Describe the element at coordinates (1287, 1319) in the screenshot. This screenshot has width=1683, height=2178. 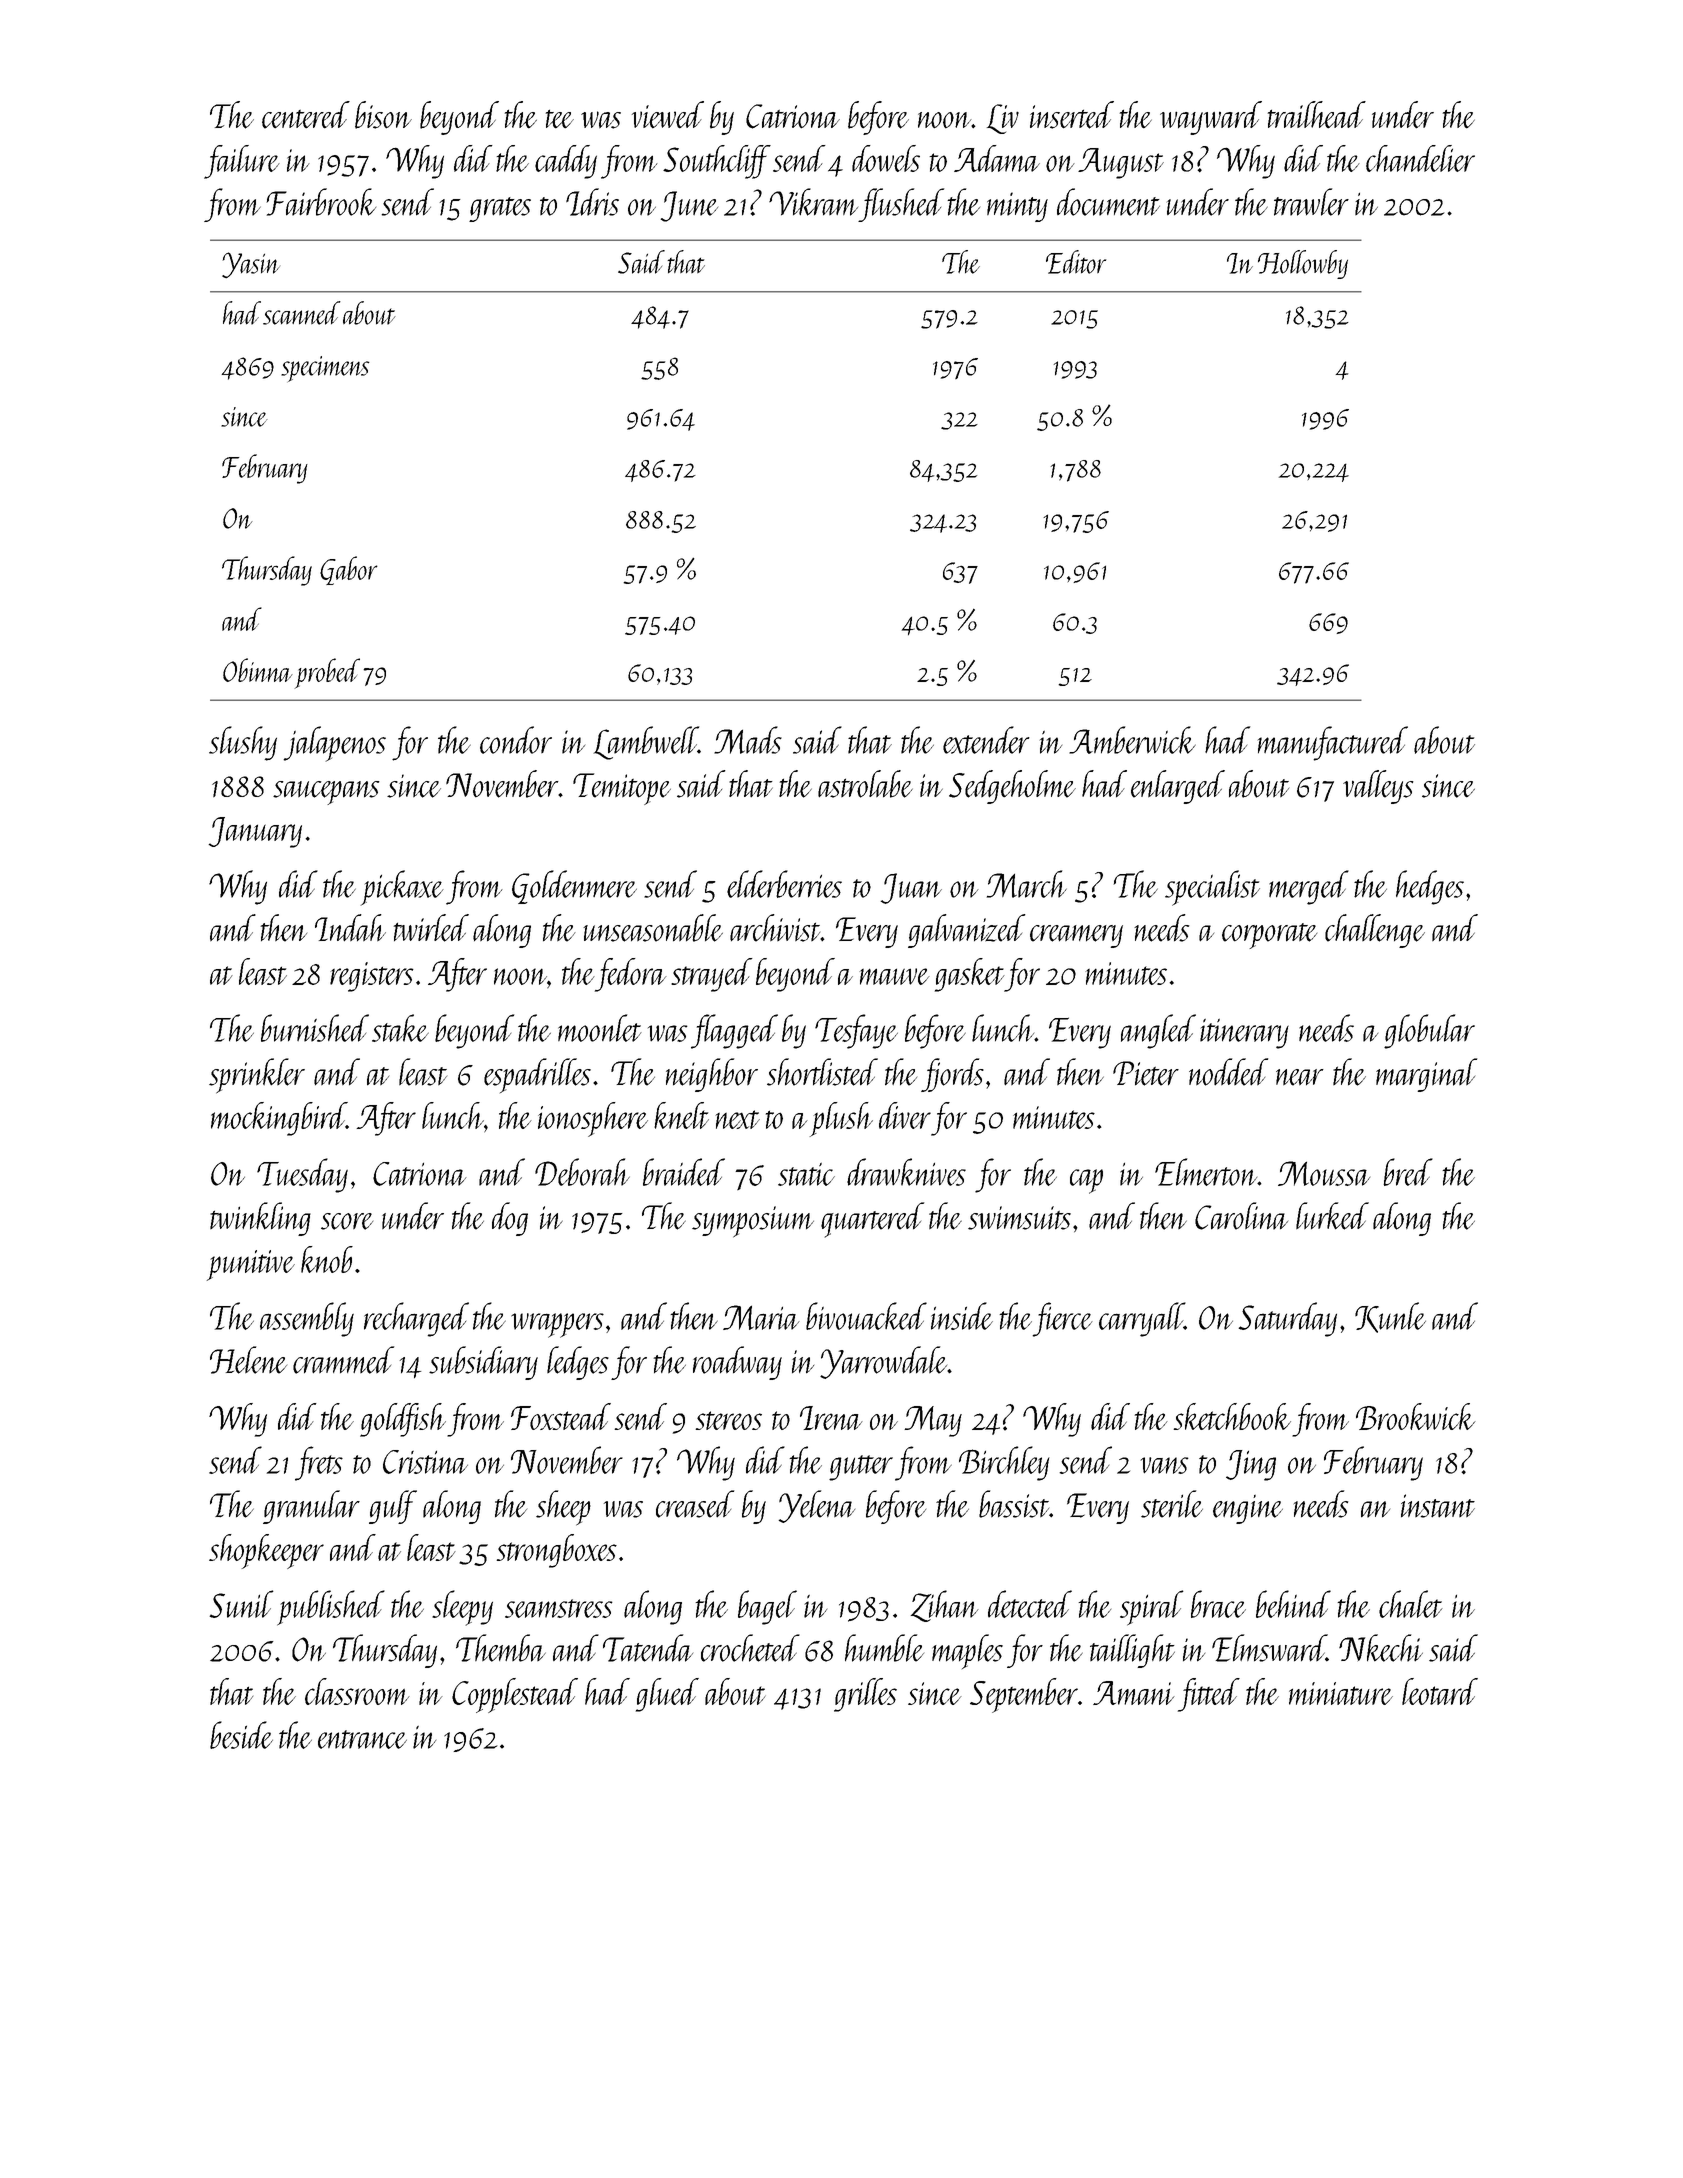
I see `Saturday` at that location.
